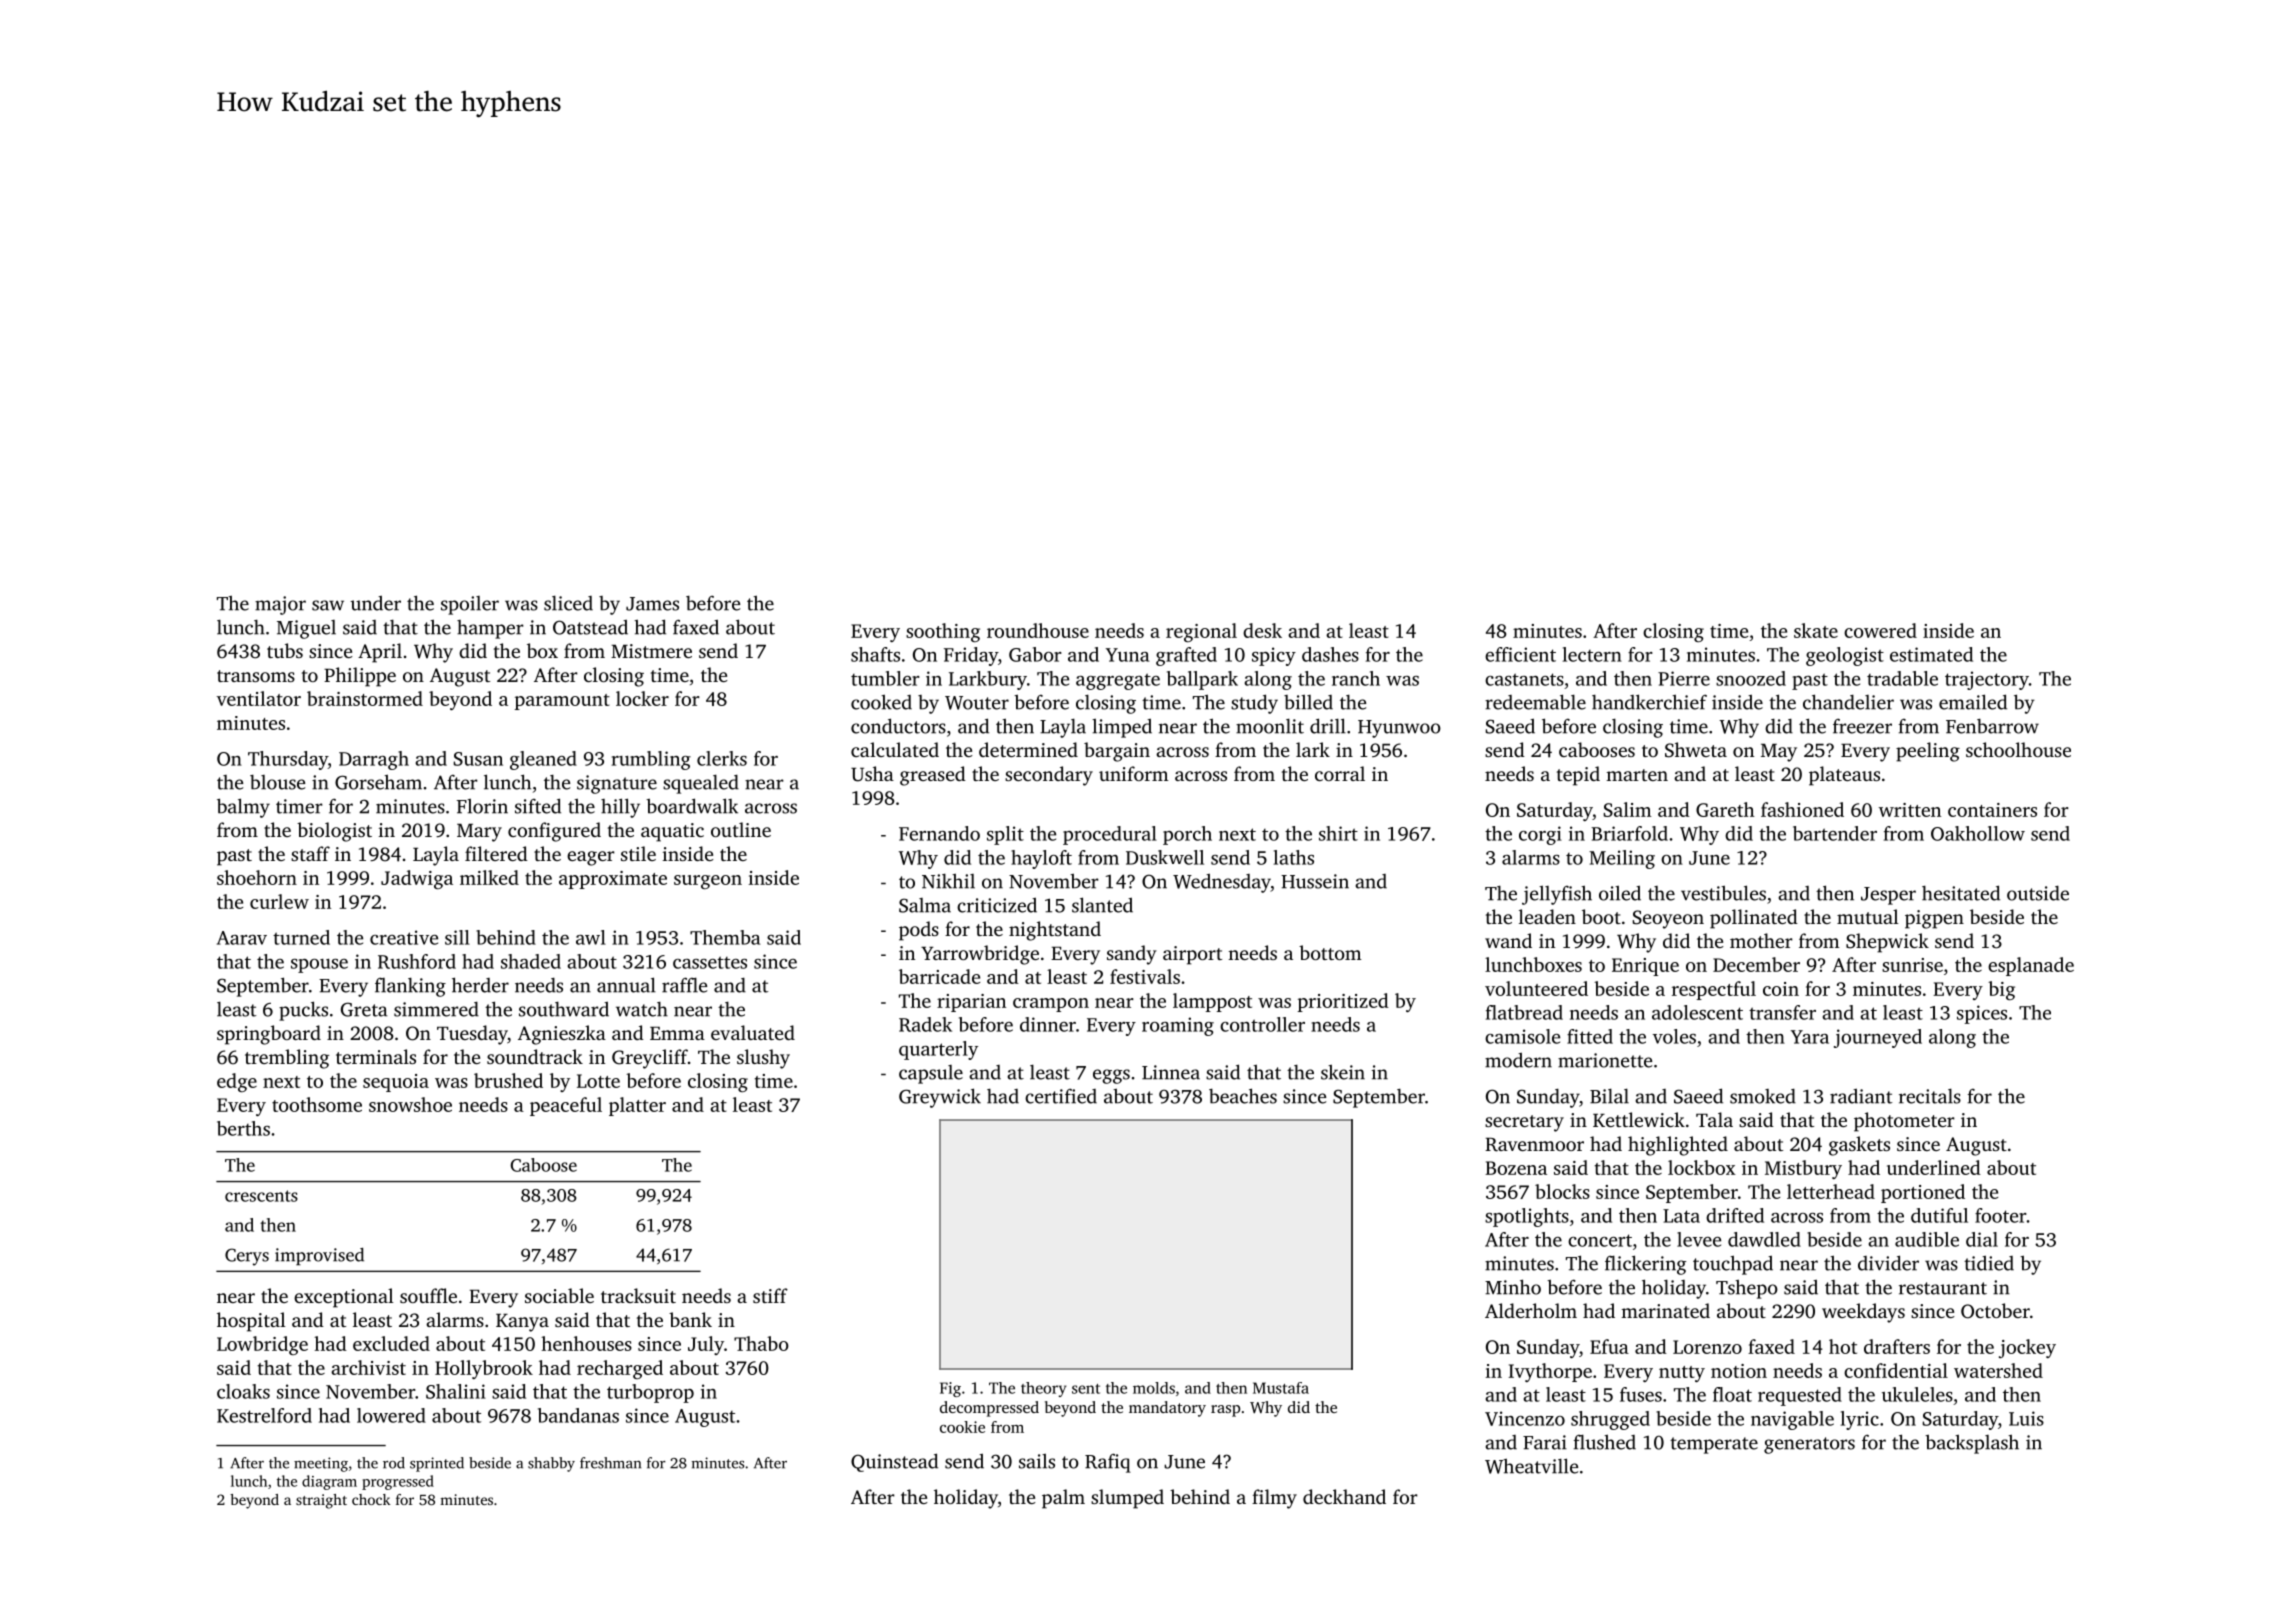  I want to click on deckhand, so click(1344, 1496).
